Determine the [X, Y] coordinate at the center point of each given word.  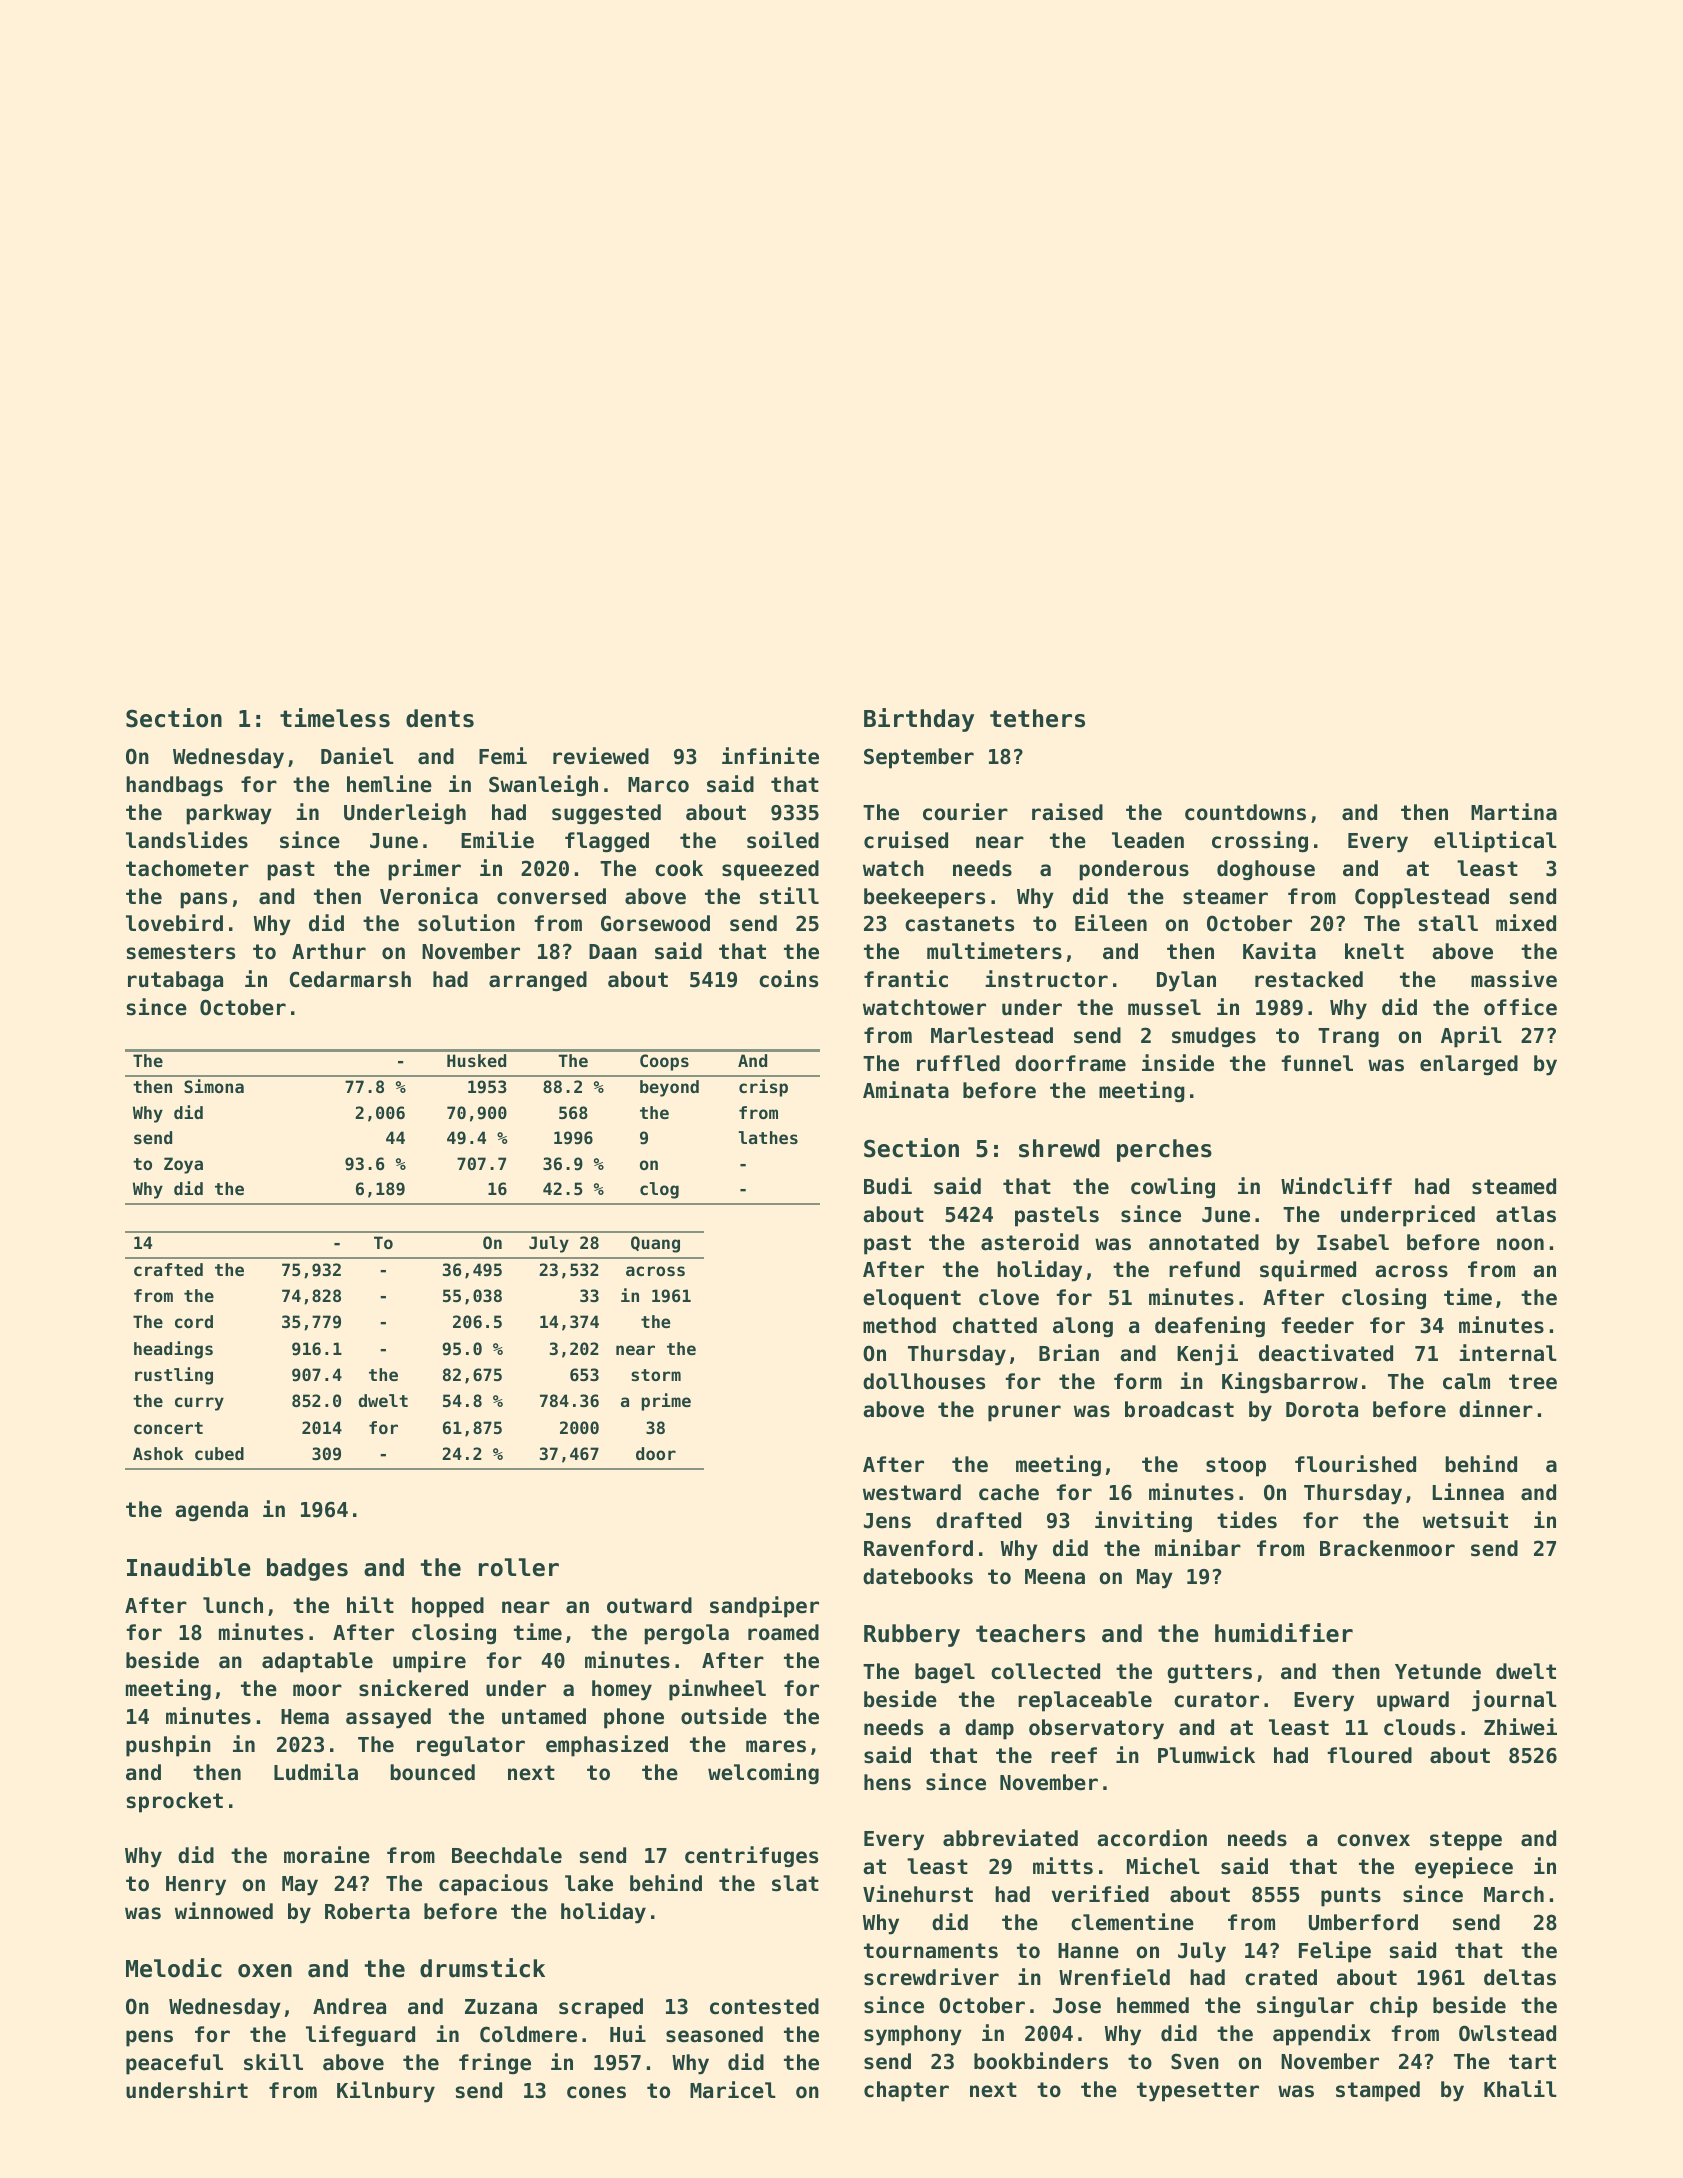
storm [656, 1375]
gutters [1209, 1674]
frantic [906, 979]
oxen [265, 1971]
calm [1466, 1381]
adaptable [317, 1662]
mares [776, 1746]
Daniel [357, 756]
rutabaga [175, 981]
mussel [1164, 1007]
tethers [1037, 718]
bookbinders [1041, 2061]
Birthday [919, 720]
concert [168, 1428]
